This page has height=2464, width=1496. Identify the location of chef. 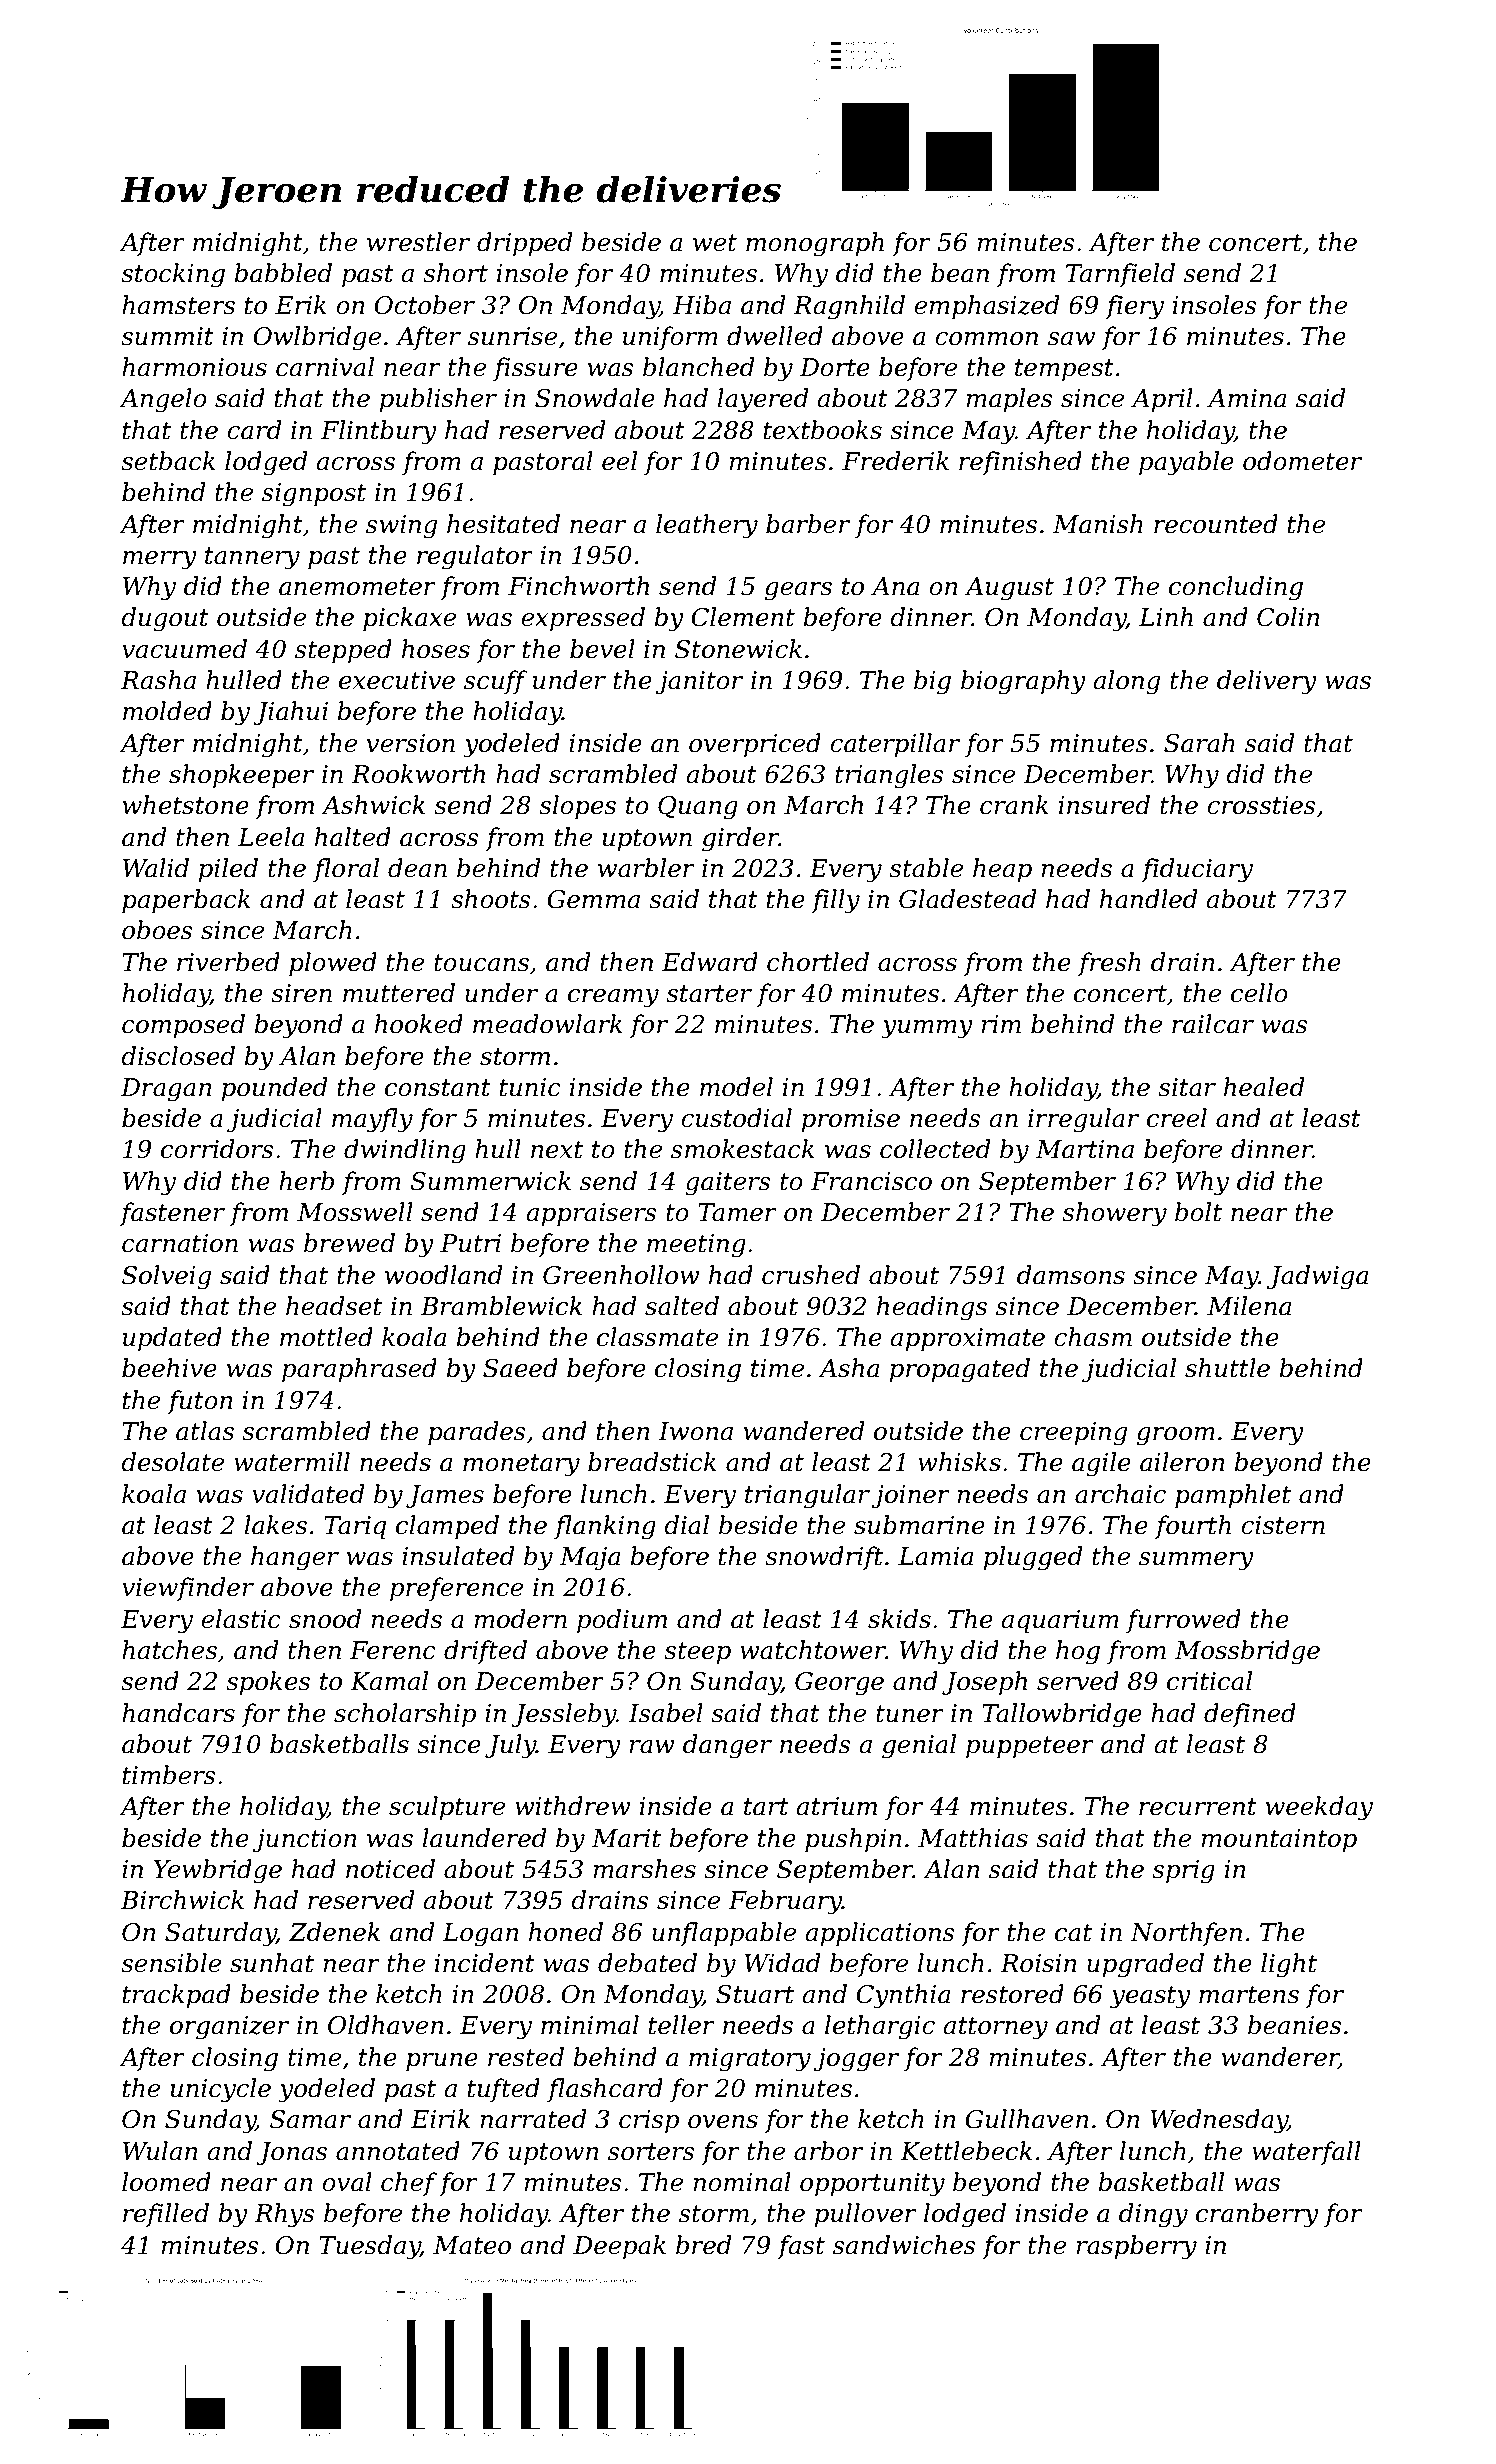
(409, 2184).
